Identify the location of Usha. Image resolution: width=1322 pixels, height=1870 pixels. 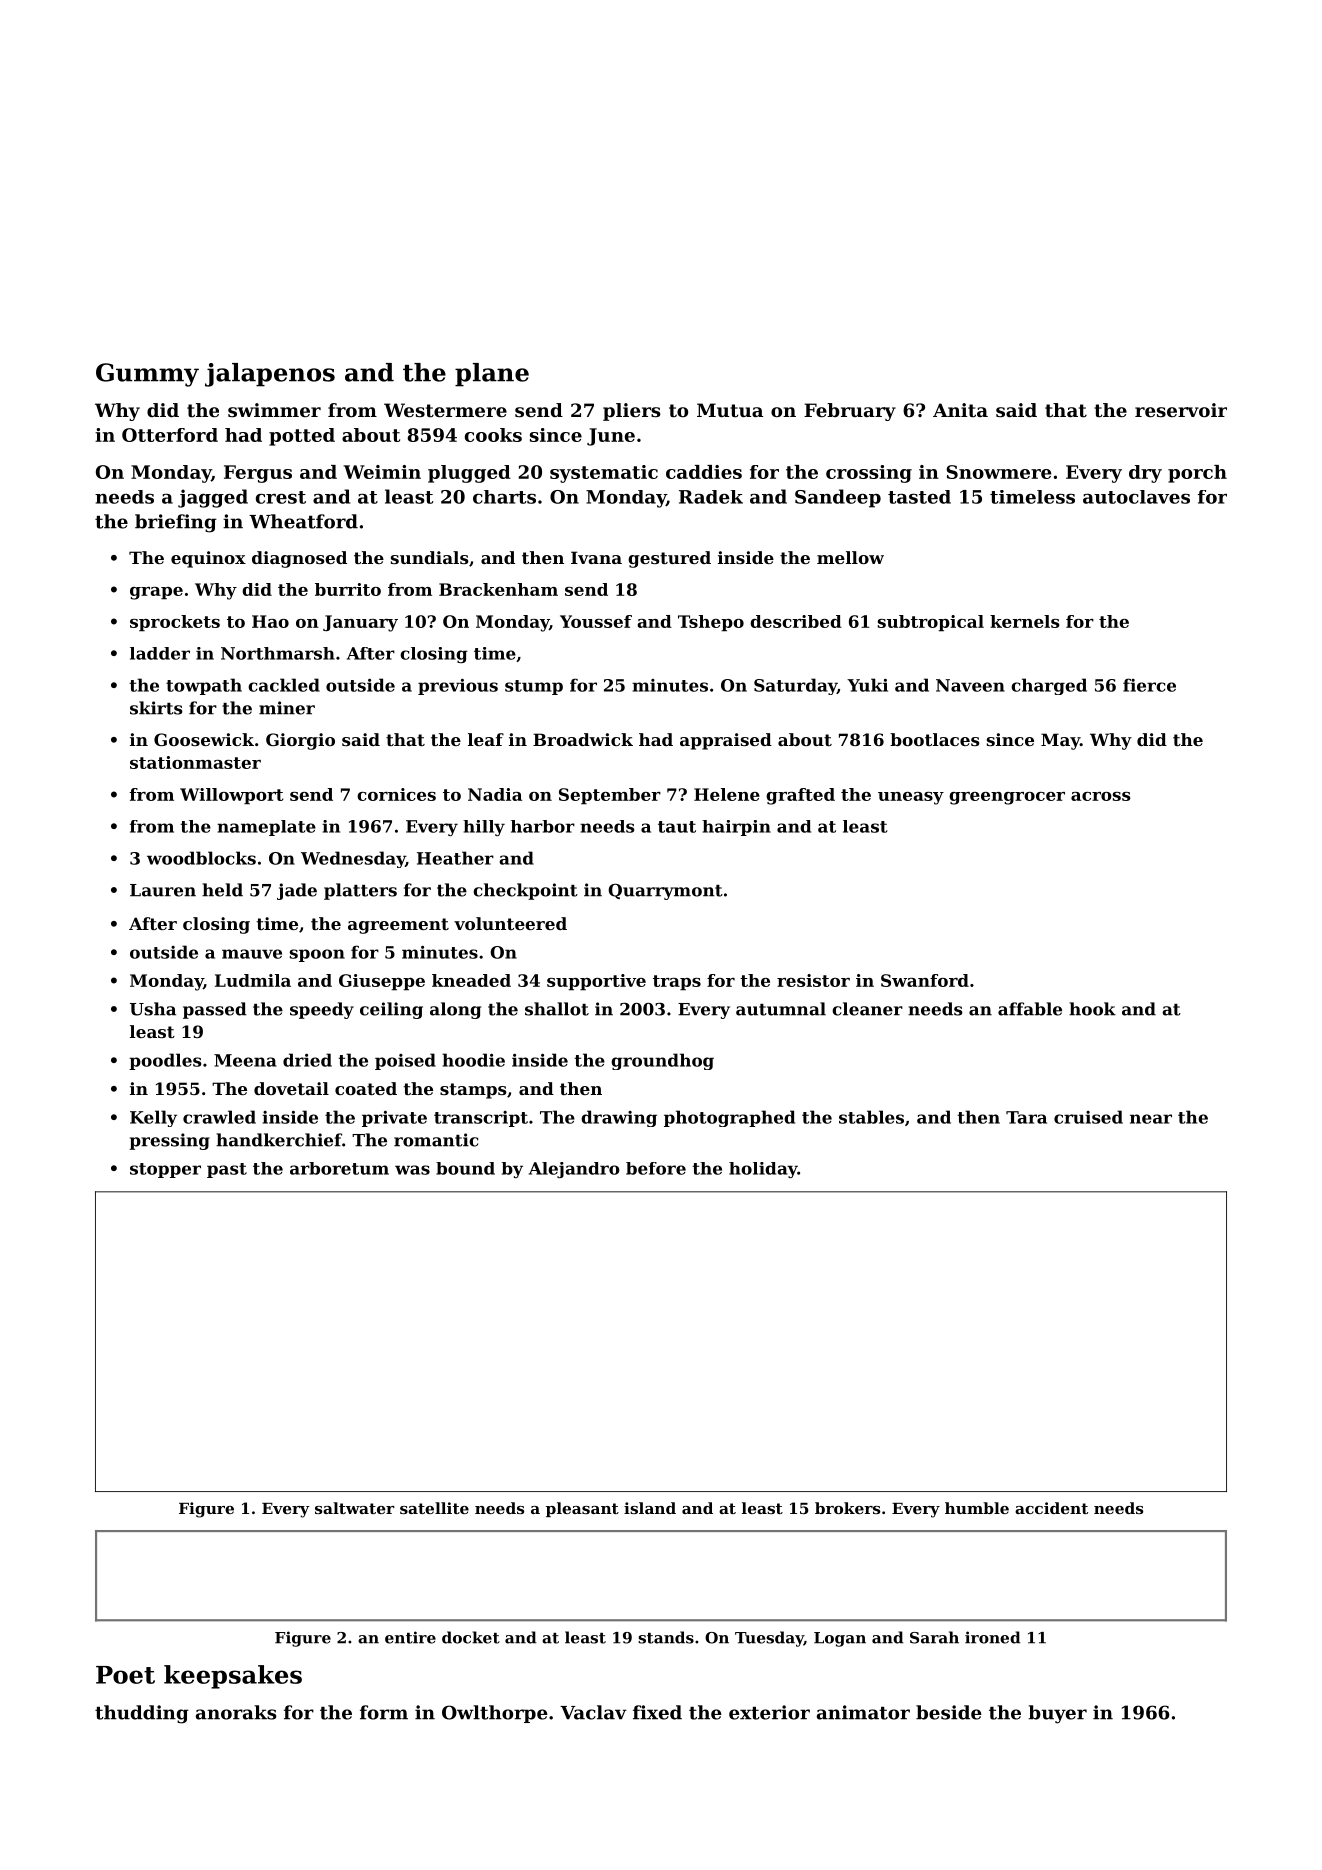
(153, 1009).
